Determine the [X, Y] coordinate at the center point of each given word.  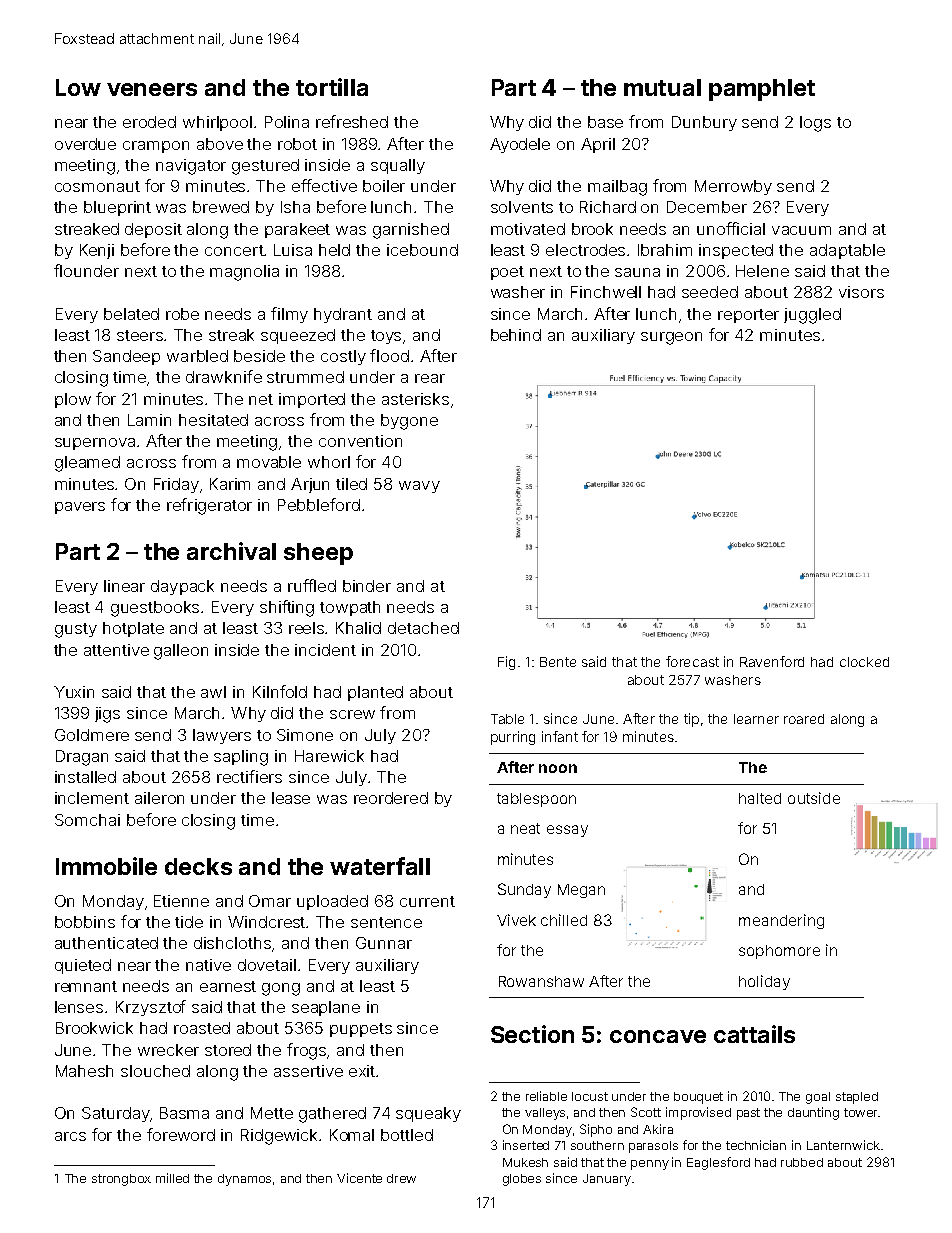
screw [352, 714]
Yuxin [74, 692]
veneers [152, 89]
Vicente [359, 1178]
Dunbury [704, 123]
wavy [419, 487]
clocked [864, 662]
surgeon [671, 338]
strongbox [121, 1180]
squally [398, 166]
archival [231, 551]
